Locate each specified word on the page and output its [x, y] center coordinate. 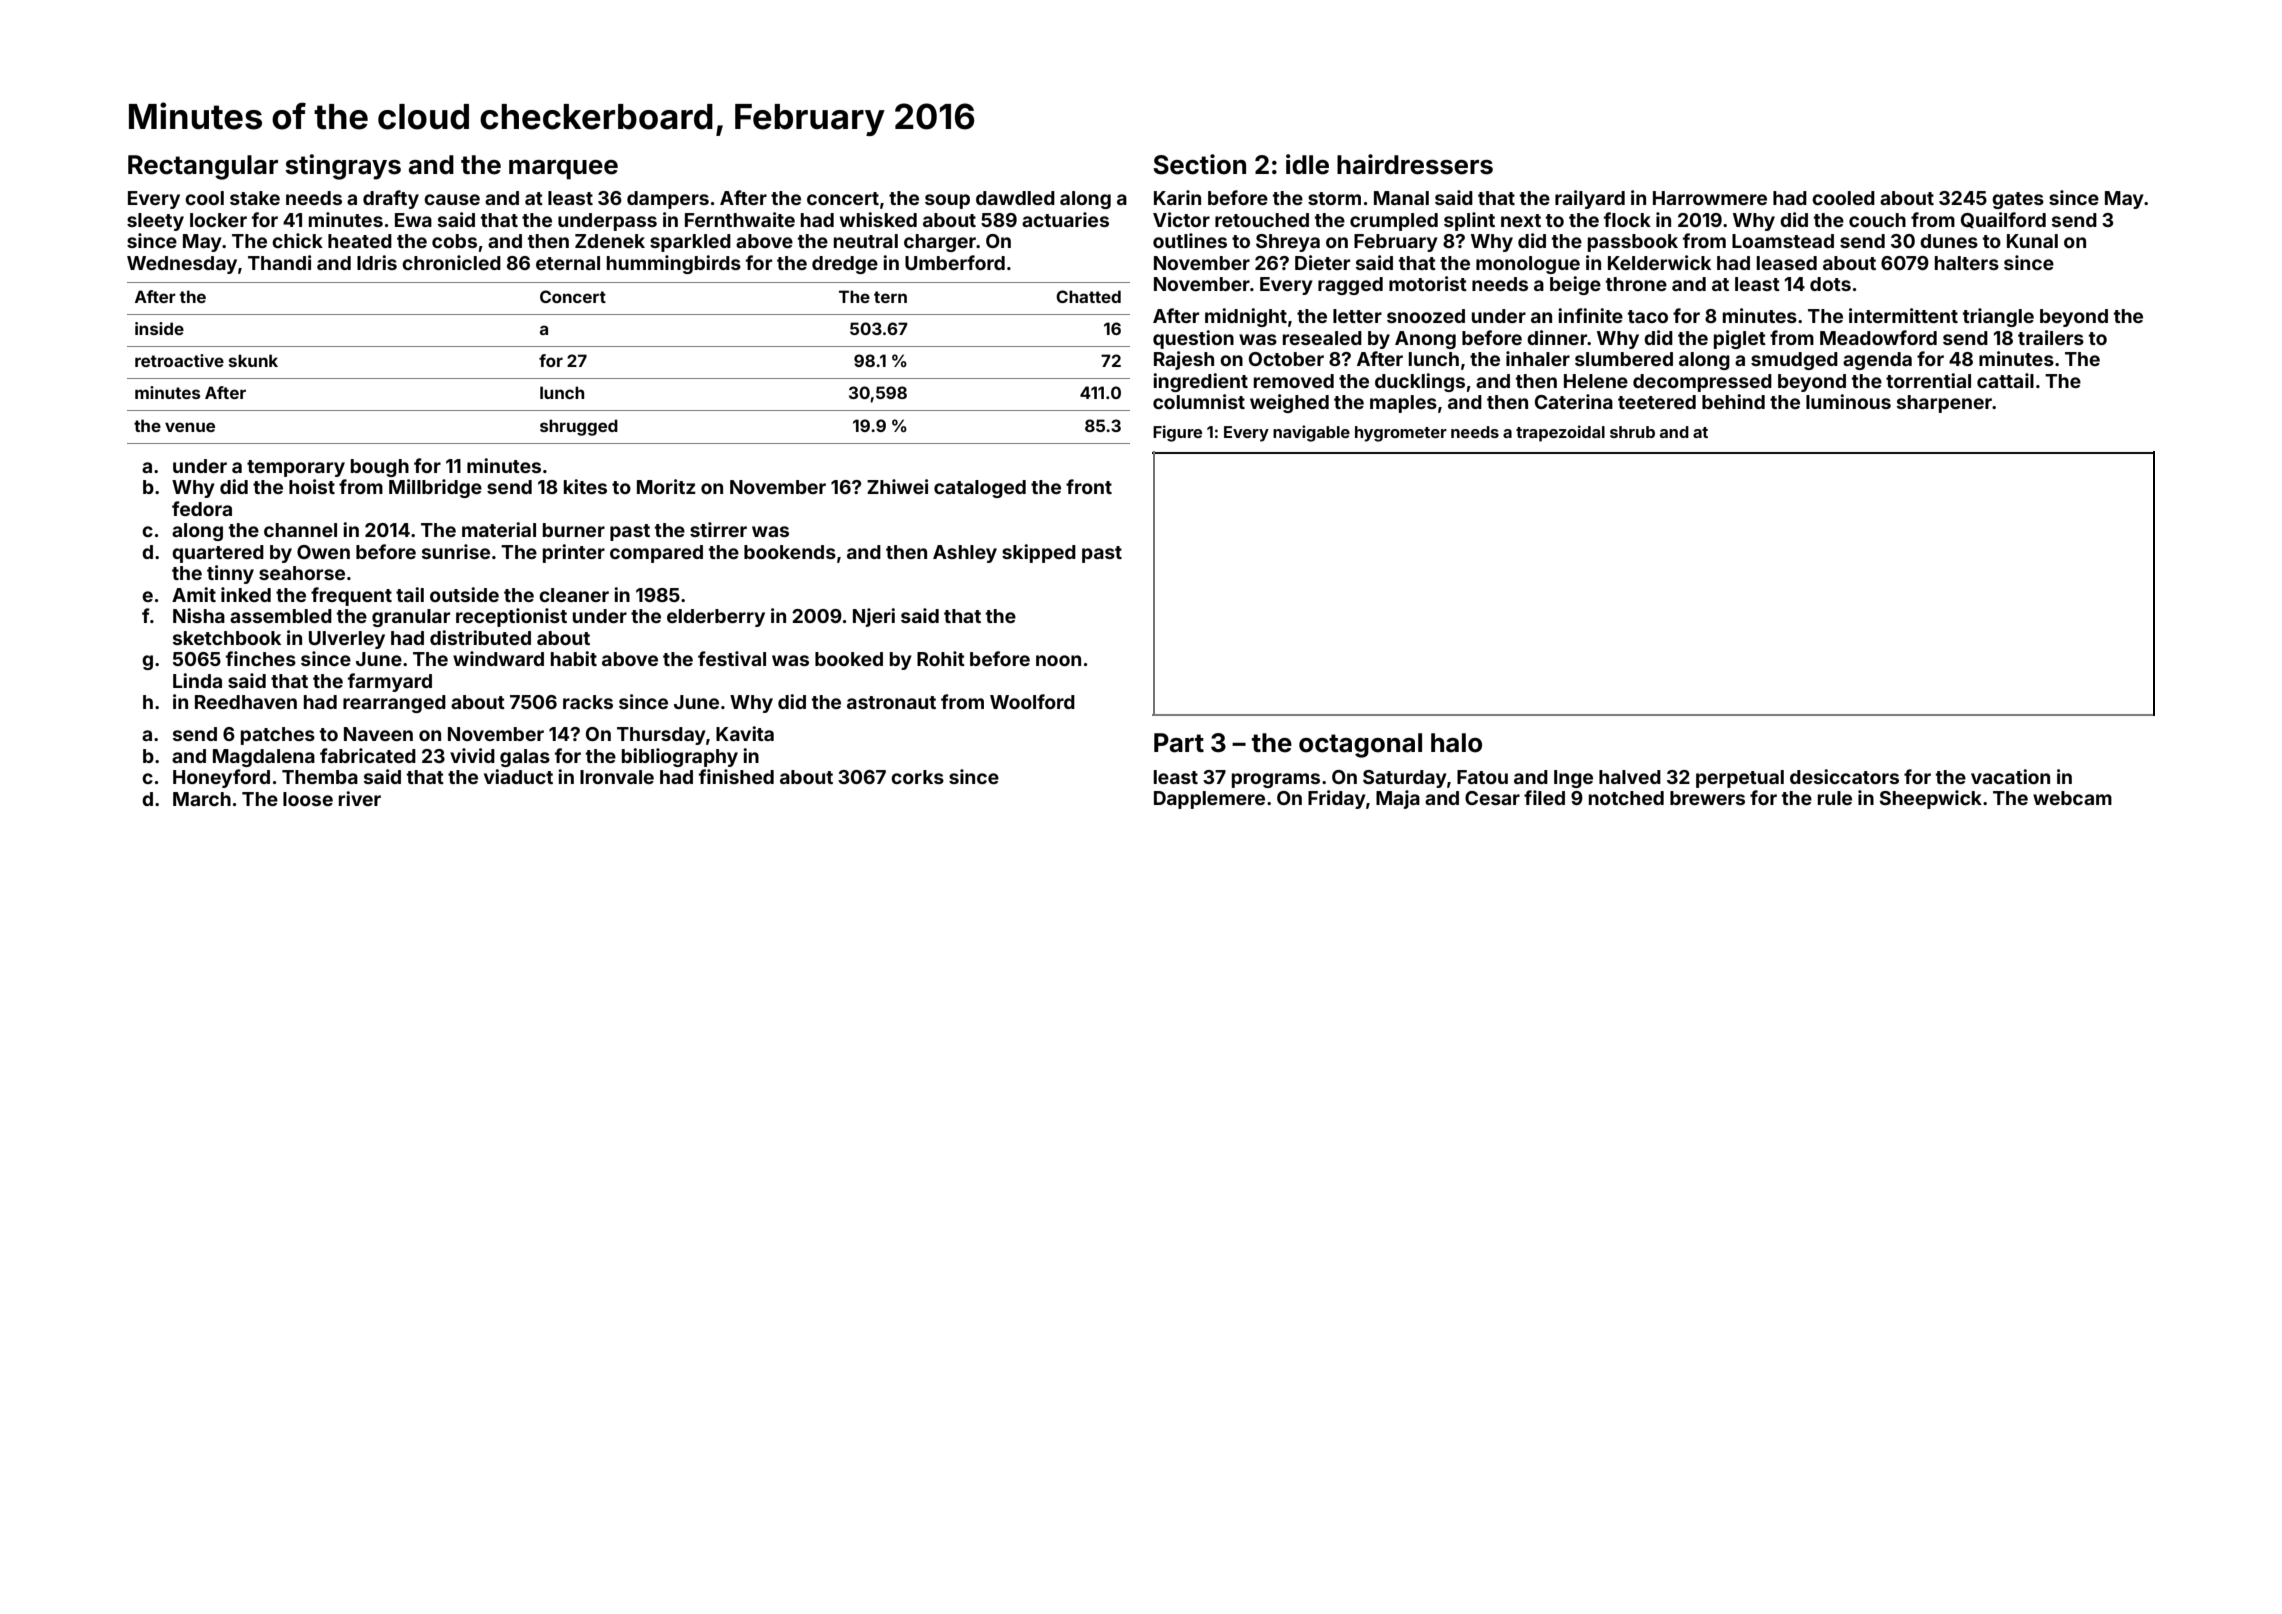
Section [1199, 164]
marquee [563, 170]
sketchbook [227, 638]
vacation [2010, 776]
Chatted [1088, 296]
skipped [1039, 553]
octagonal [1360, 745]
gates [2018, 200]
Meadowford [1878, 337]
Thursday [661, 736]
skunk [253, 360]
